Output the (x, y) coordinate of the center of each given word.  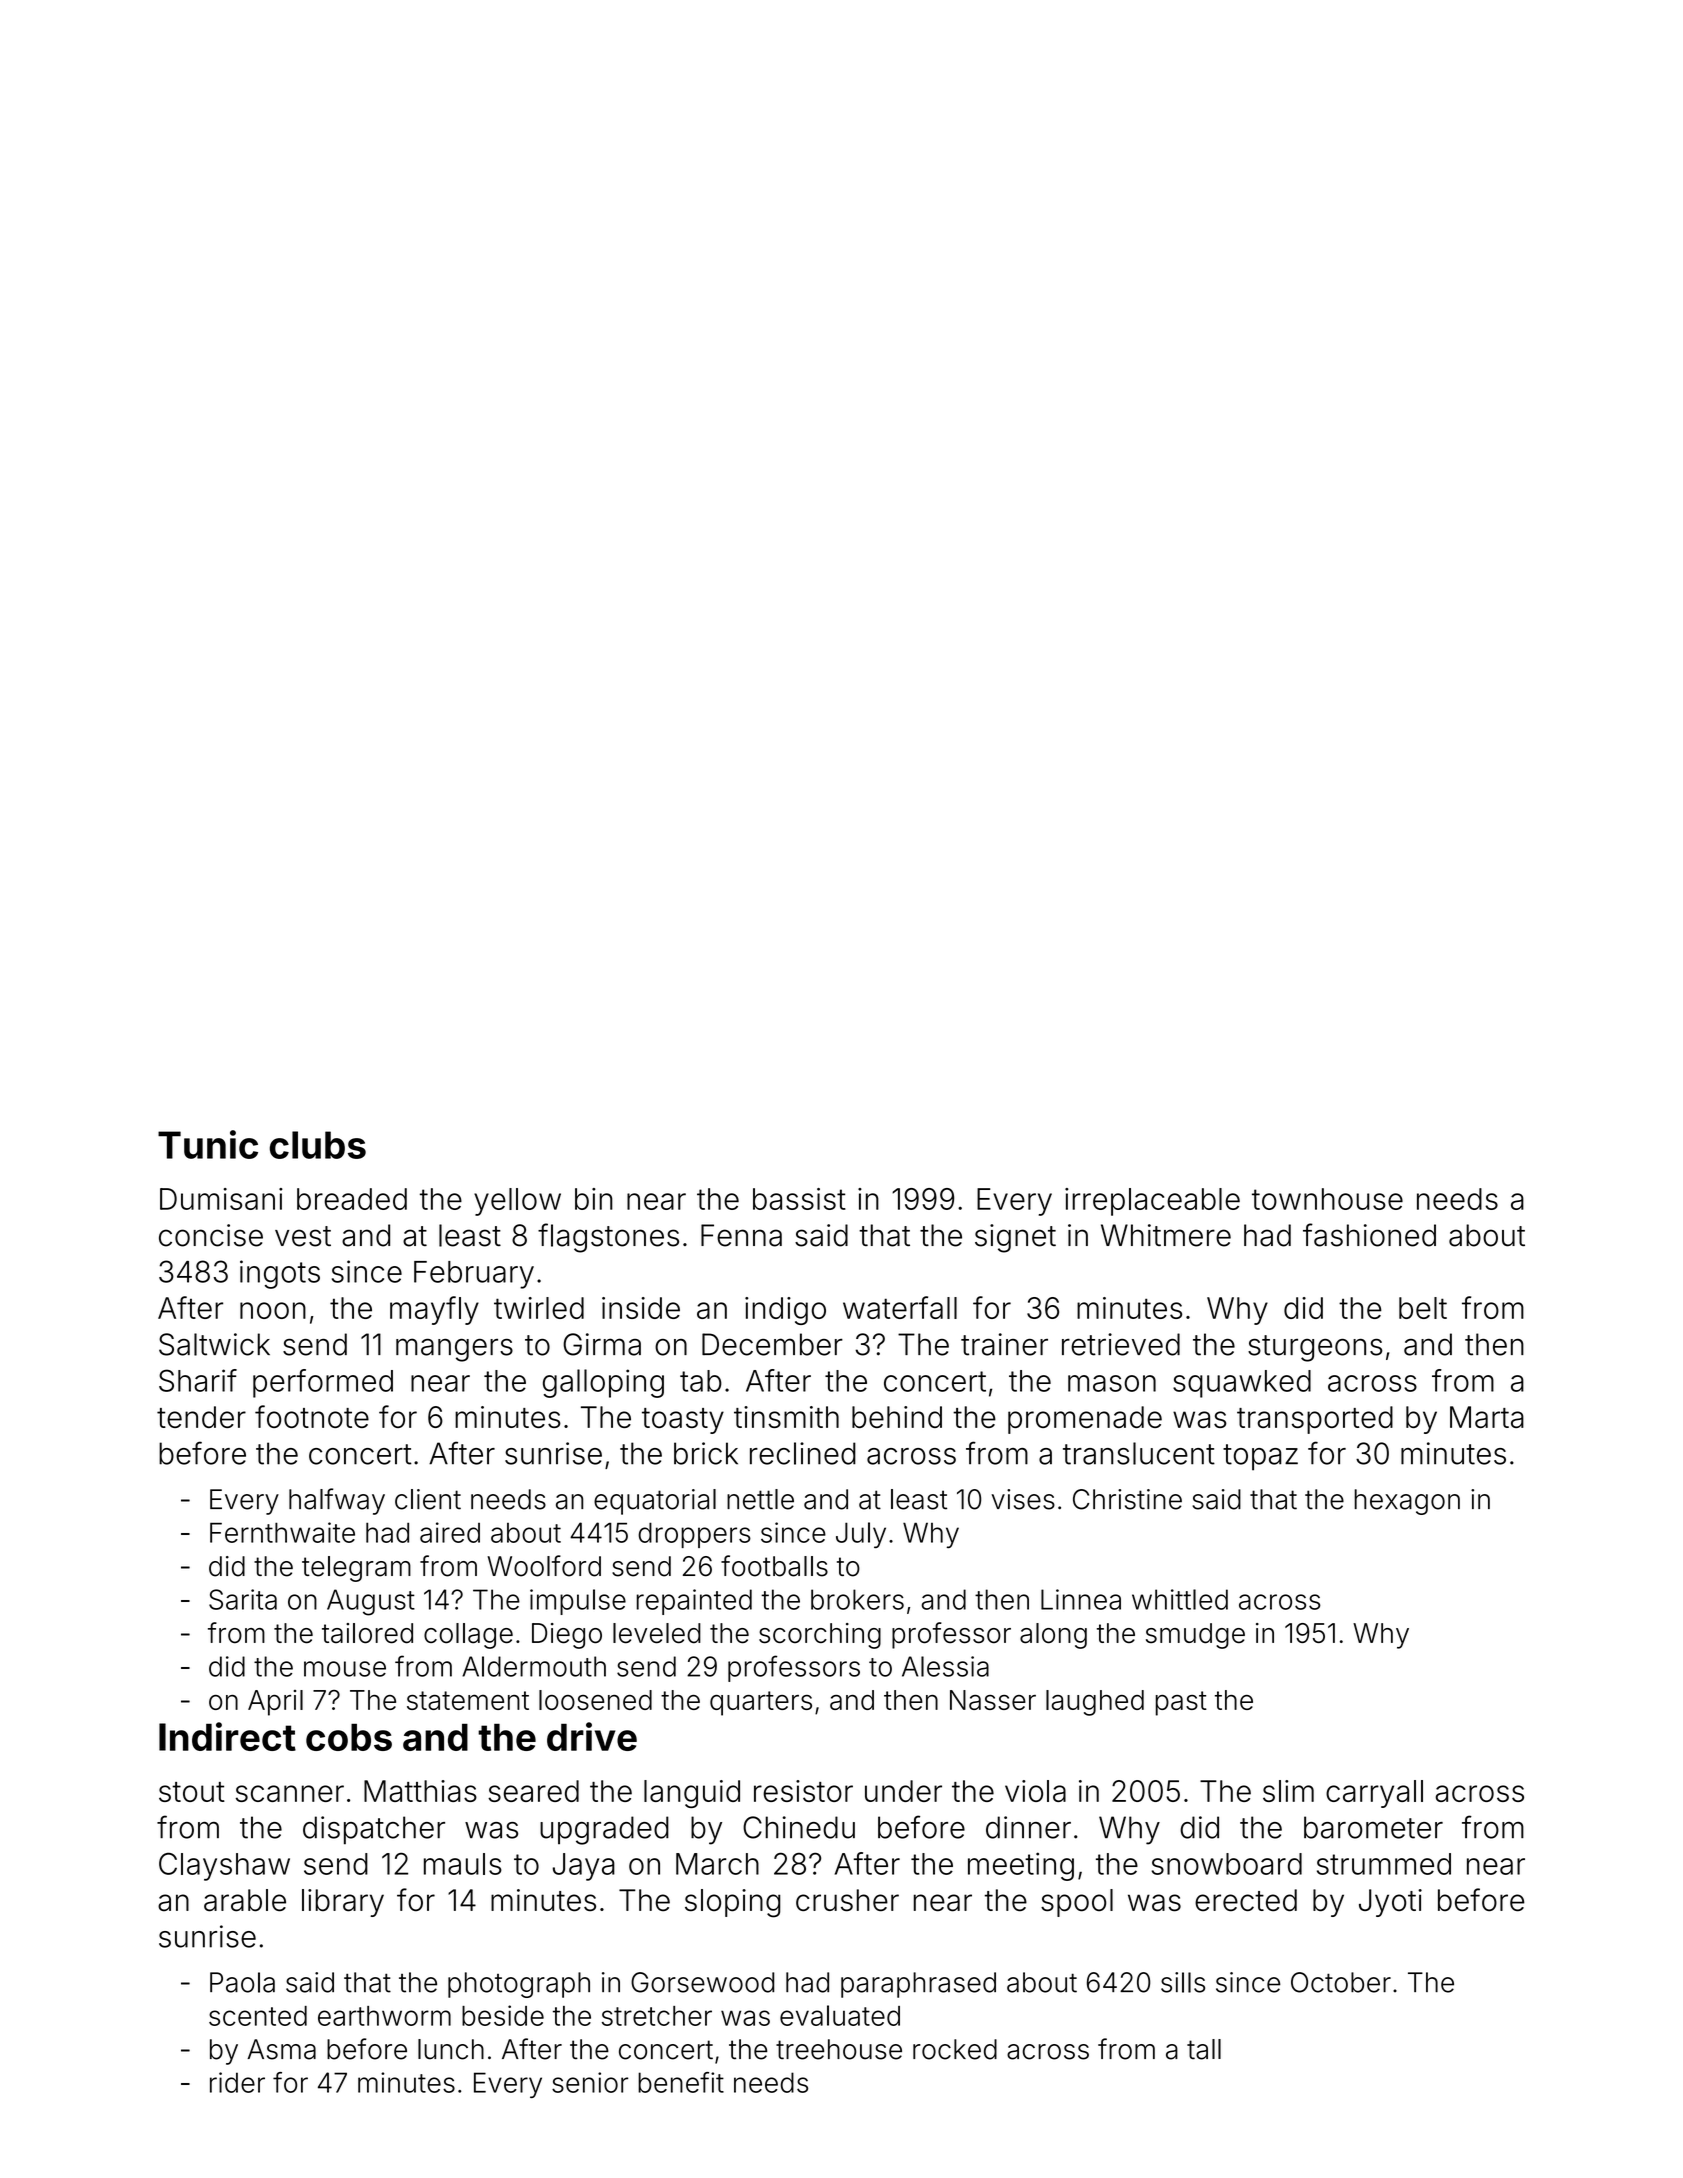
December (772, 1344)
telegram (356, 1569)
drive (592, 1736)
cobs (349, 1737)
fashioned (1369, 1235)
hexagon (1407, 1502)
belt (1423, 1308)
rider (237, 2082)
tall (1204, 2049)
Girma (602, 1344)
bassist (799, 1199)
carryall (1374, 1794)
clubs (318, 1145)
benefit (681, 2082)
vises (1023, 1499)
